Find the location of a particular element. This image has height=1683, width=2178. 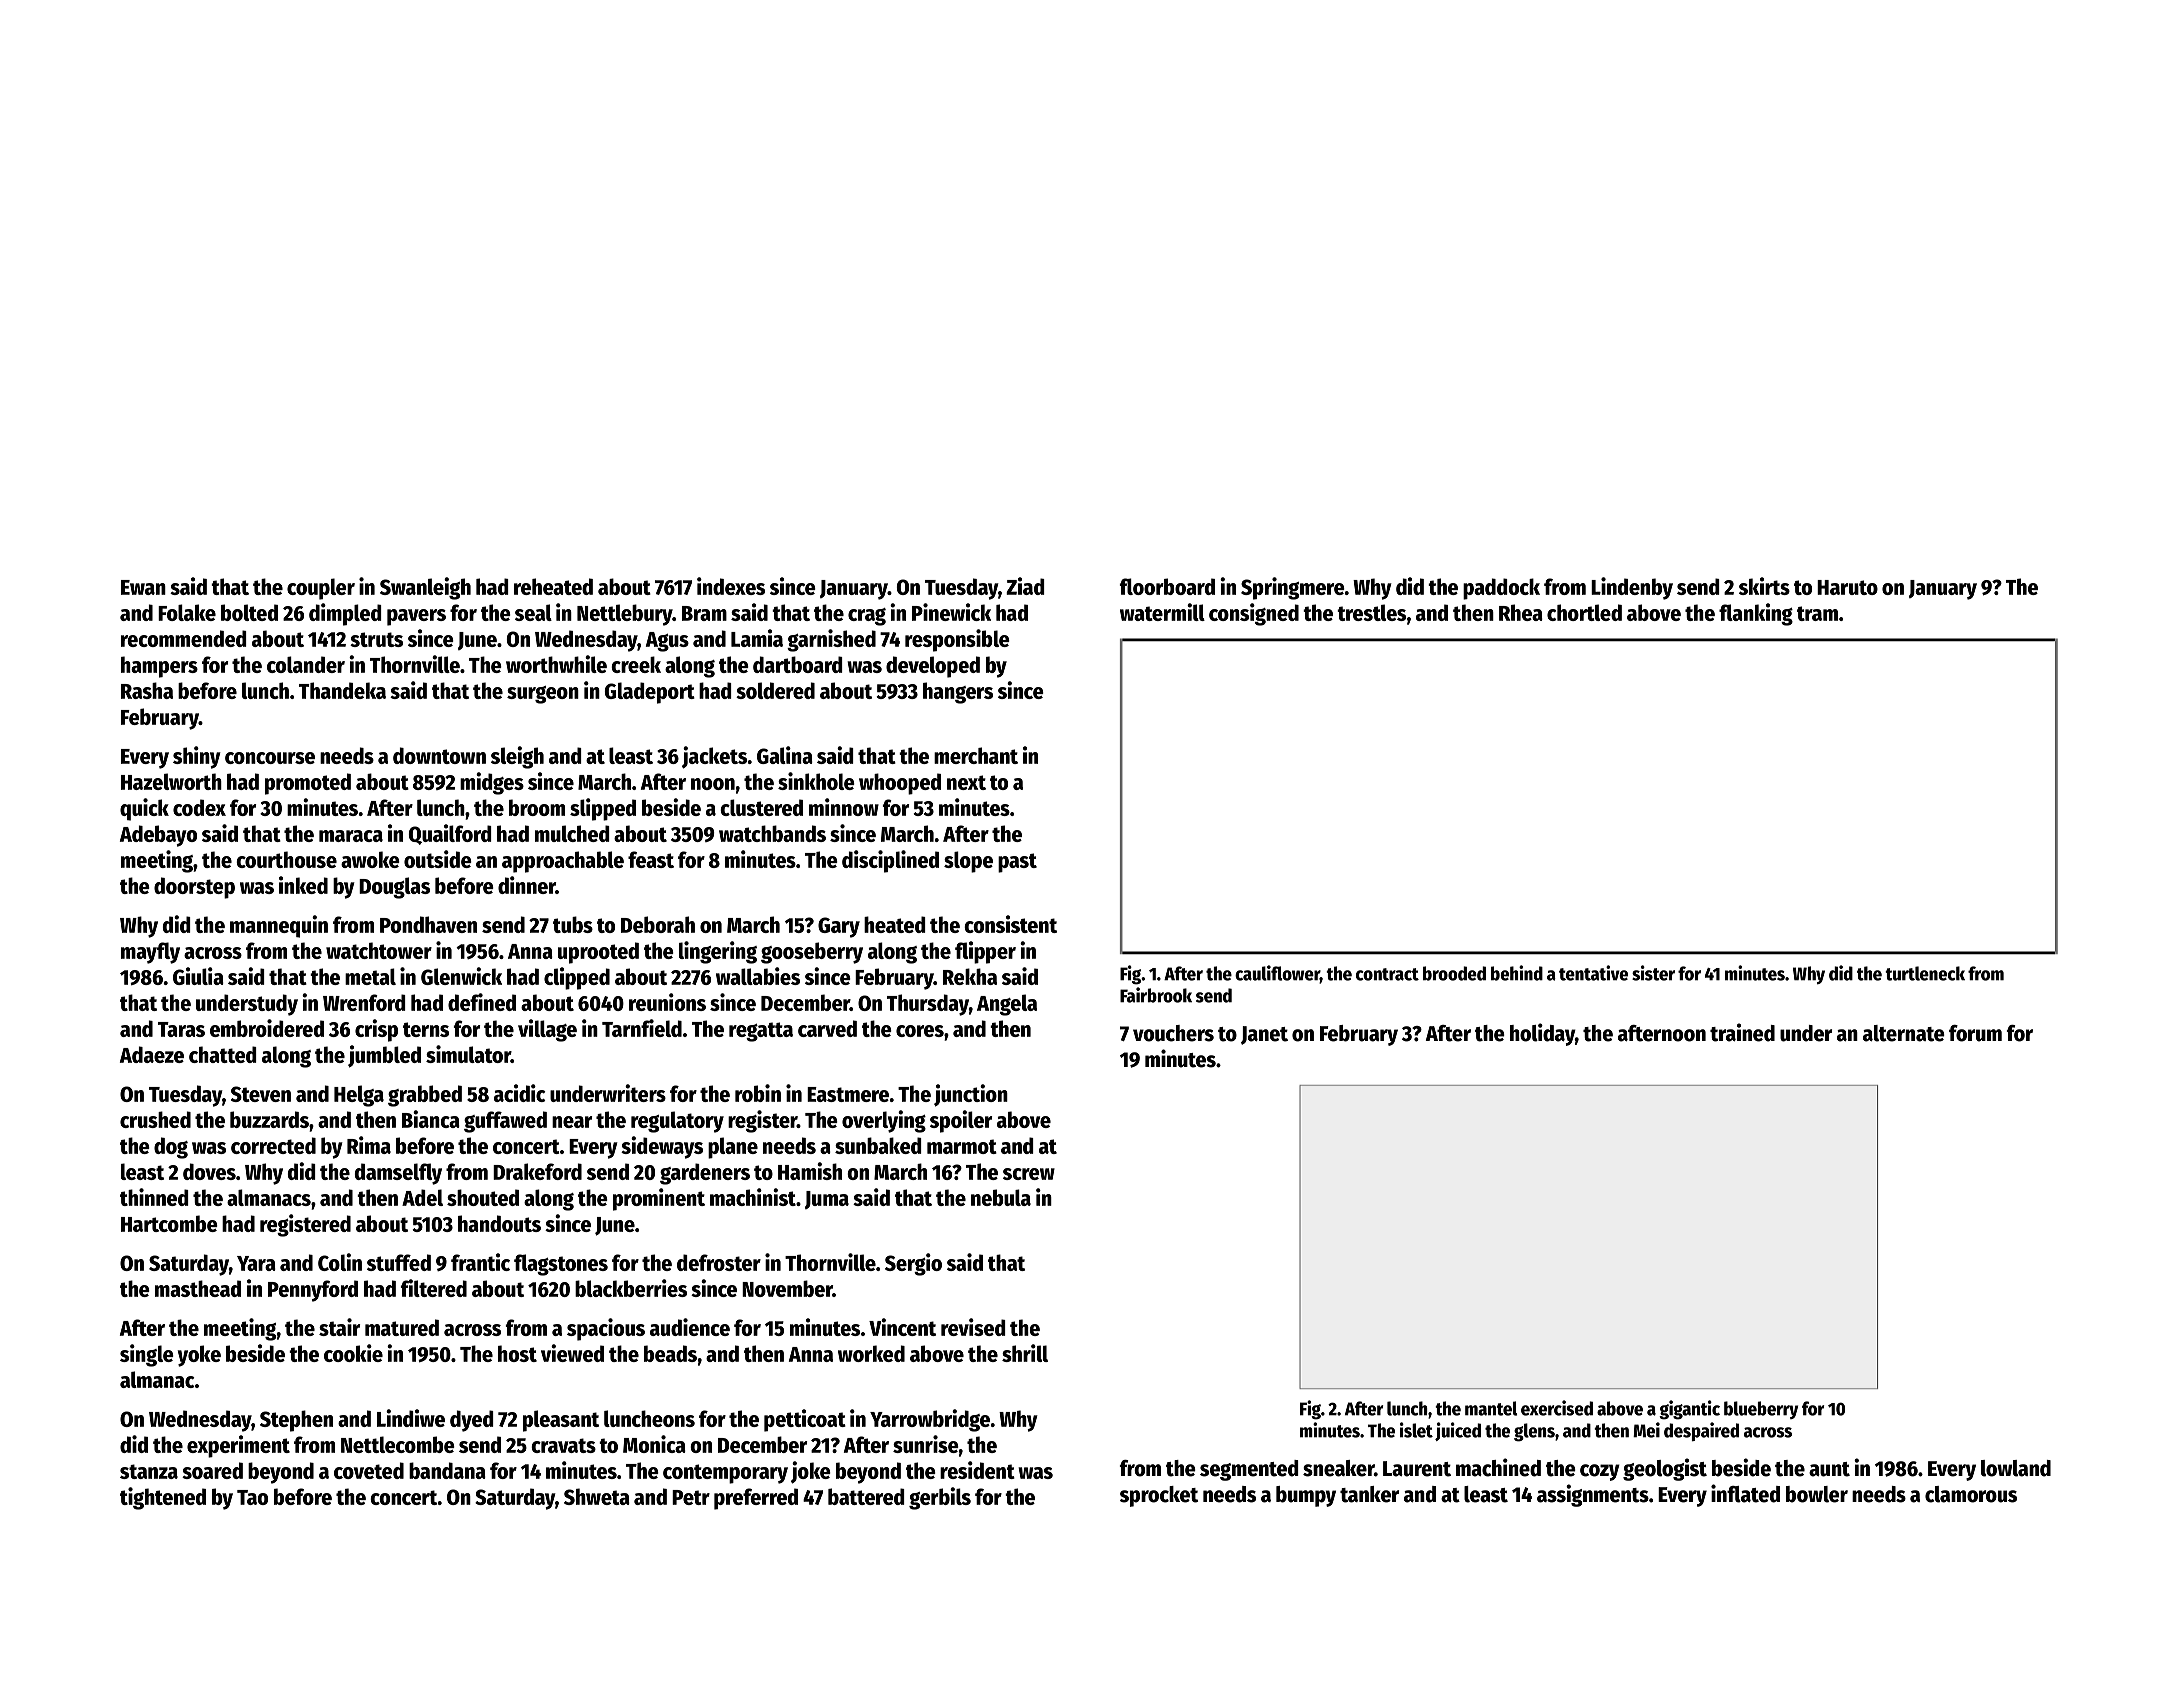

next is located at coordinates (966, 782).
